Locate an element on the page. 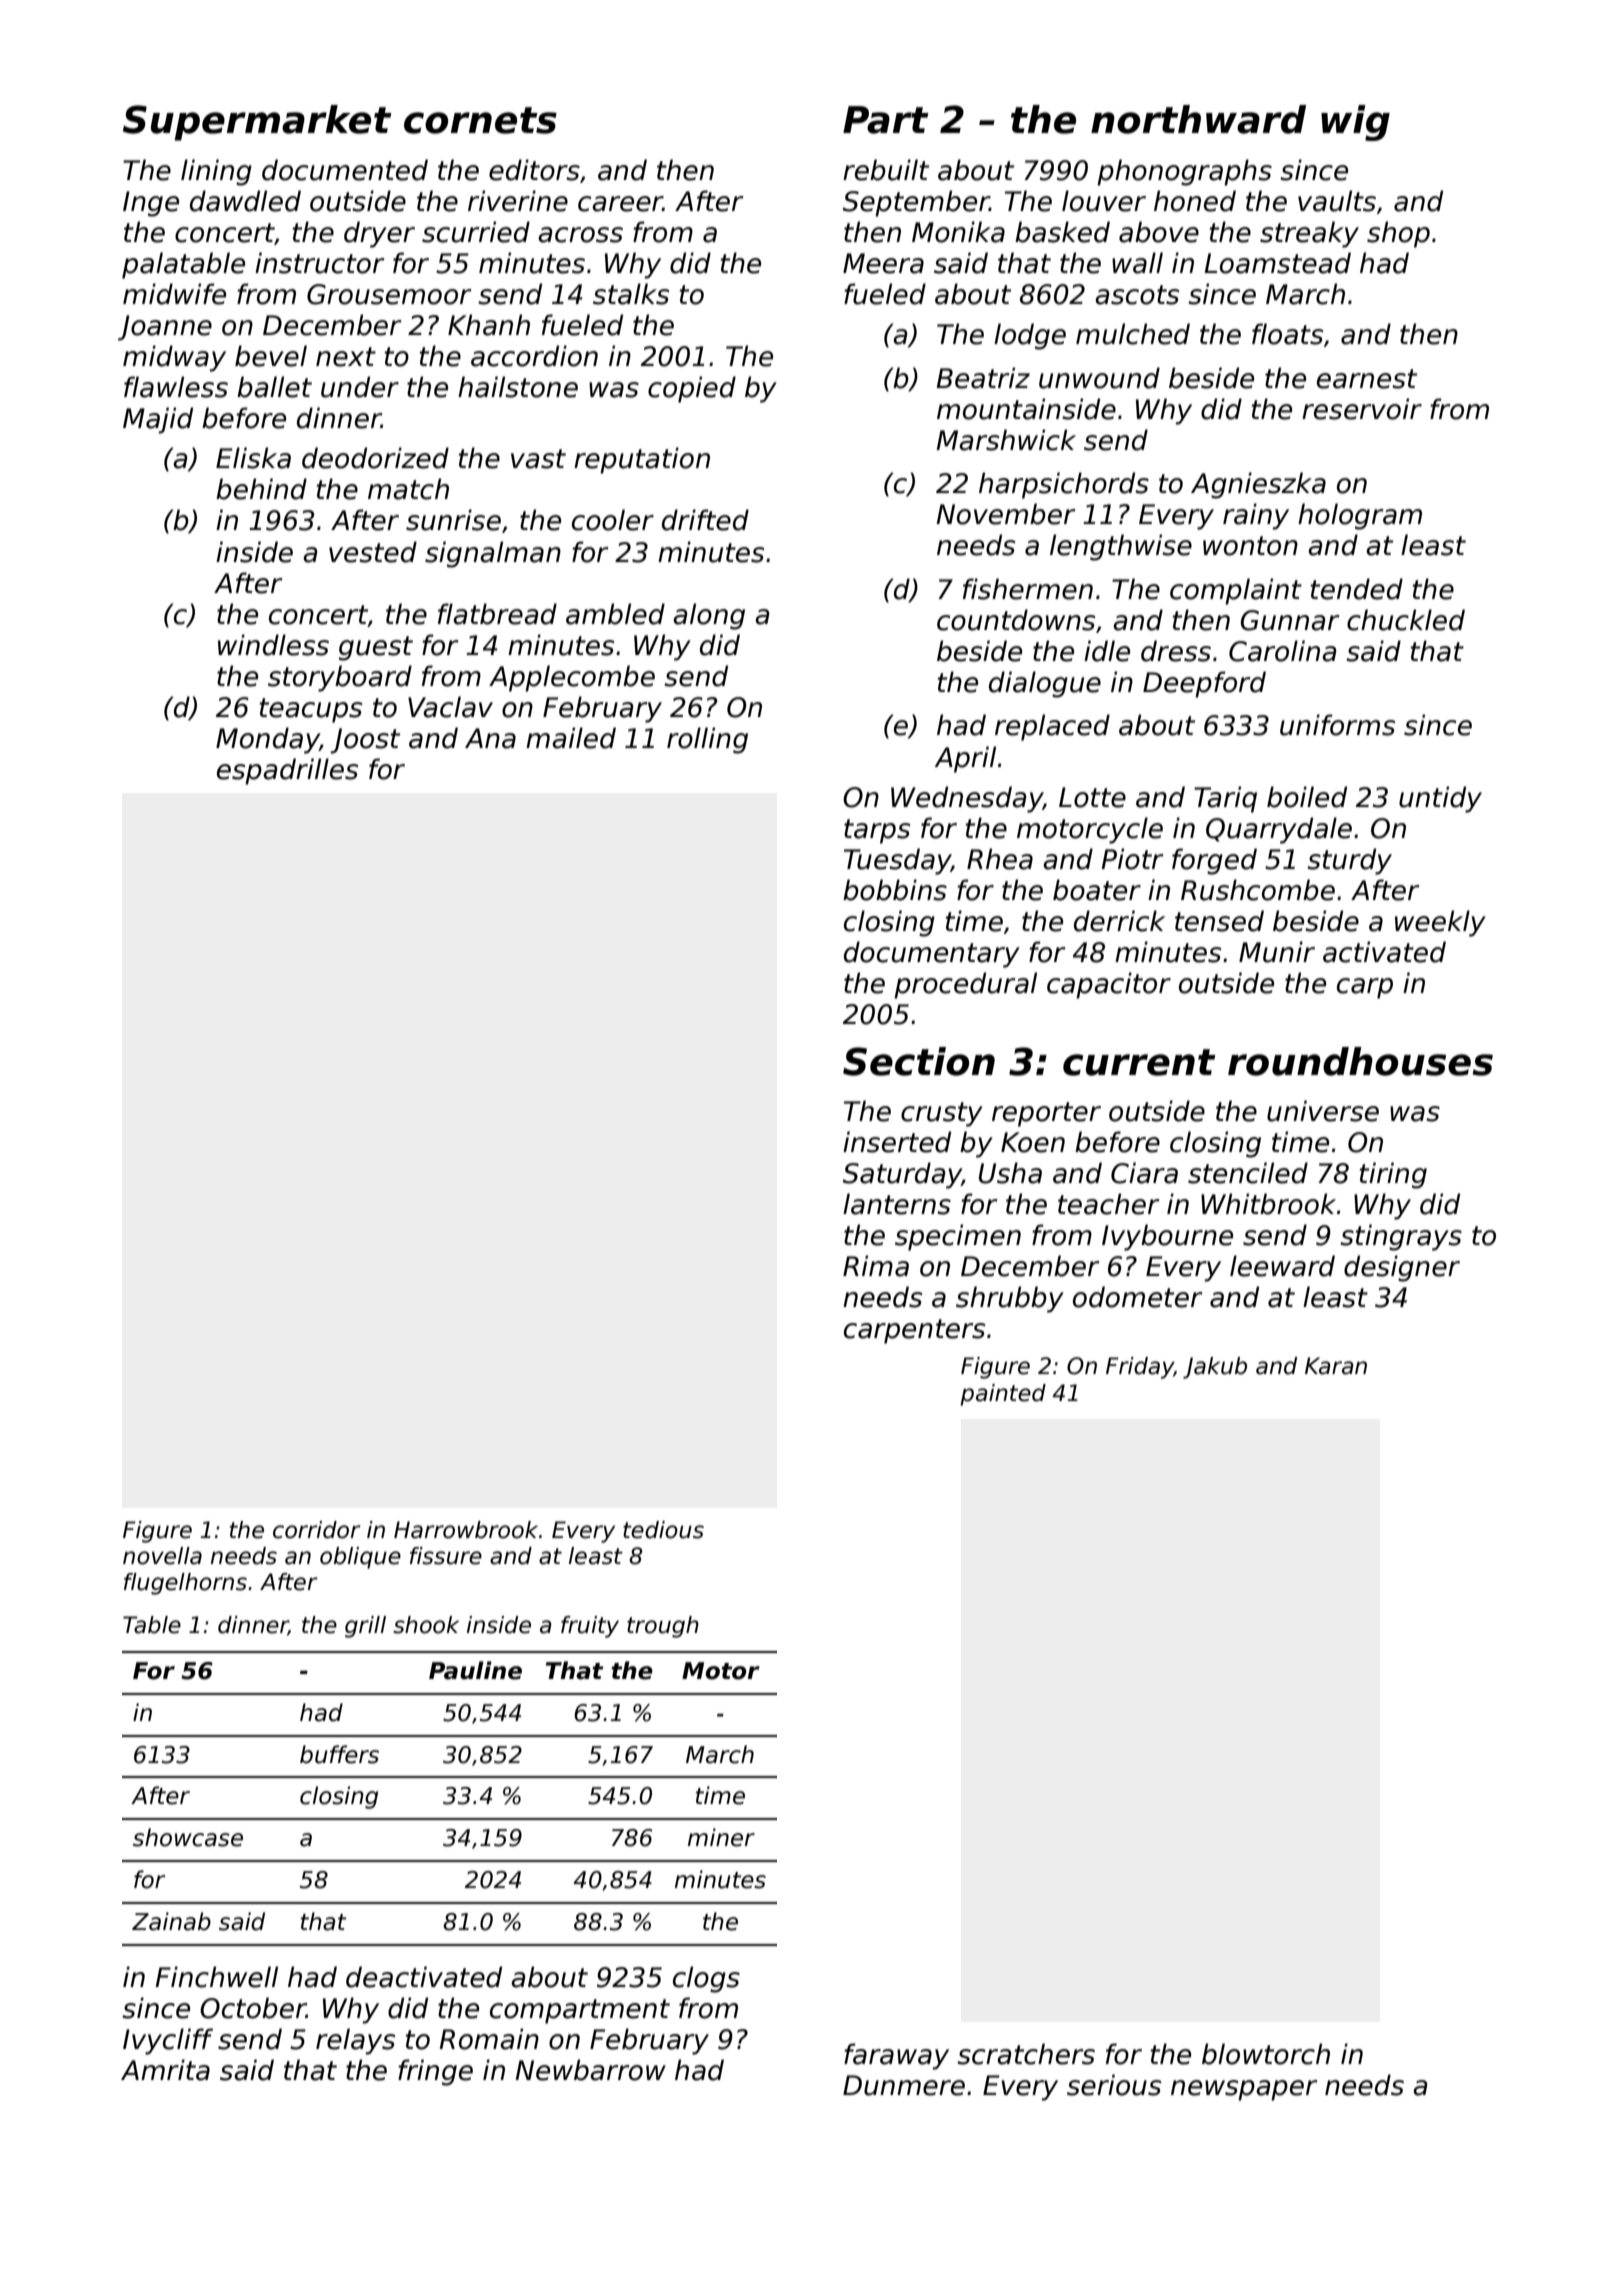  bevel is located at coordinates (271, 356).
